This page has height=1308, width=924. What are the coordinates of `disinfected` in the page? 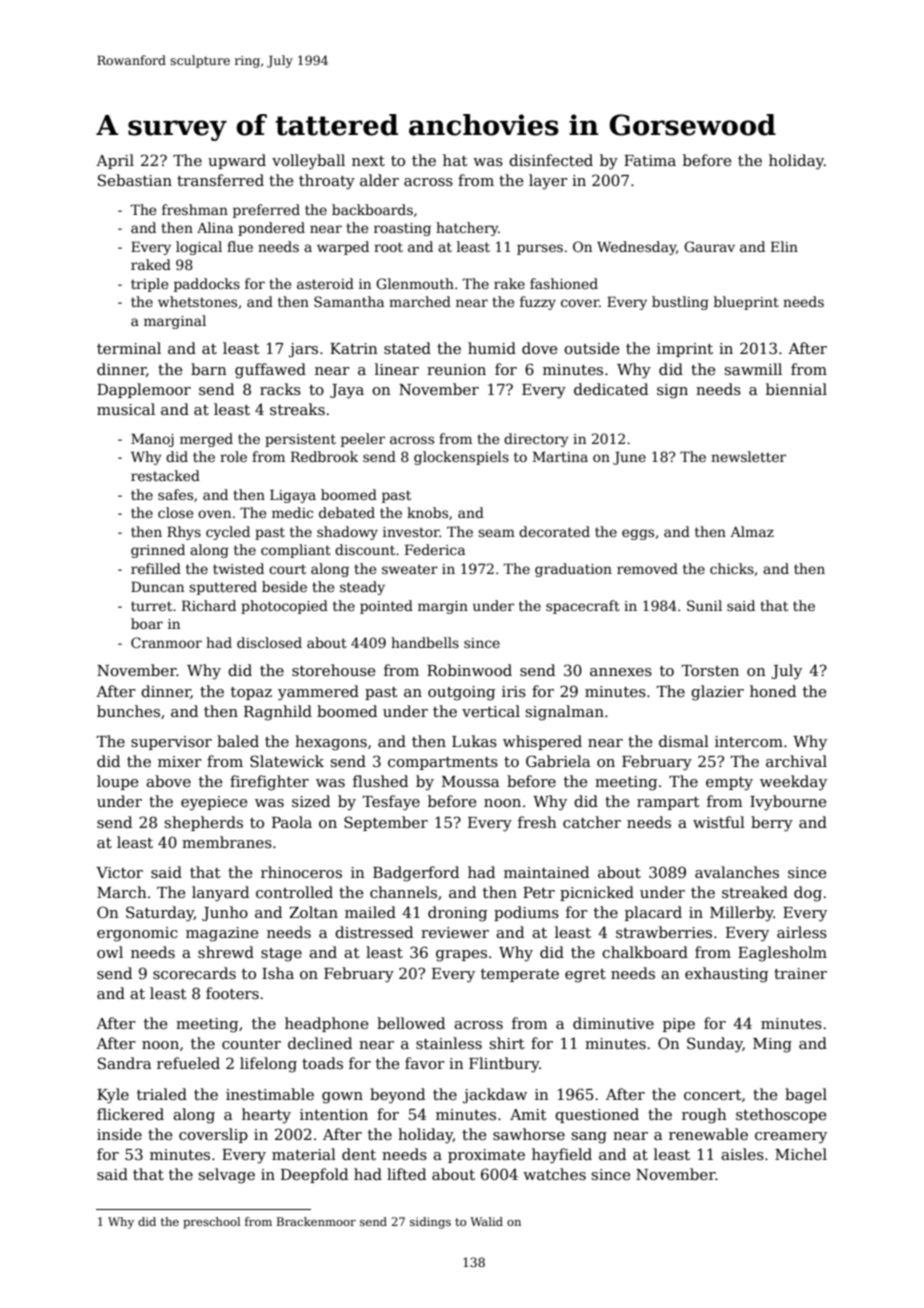 It's located at (551, 160).
